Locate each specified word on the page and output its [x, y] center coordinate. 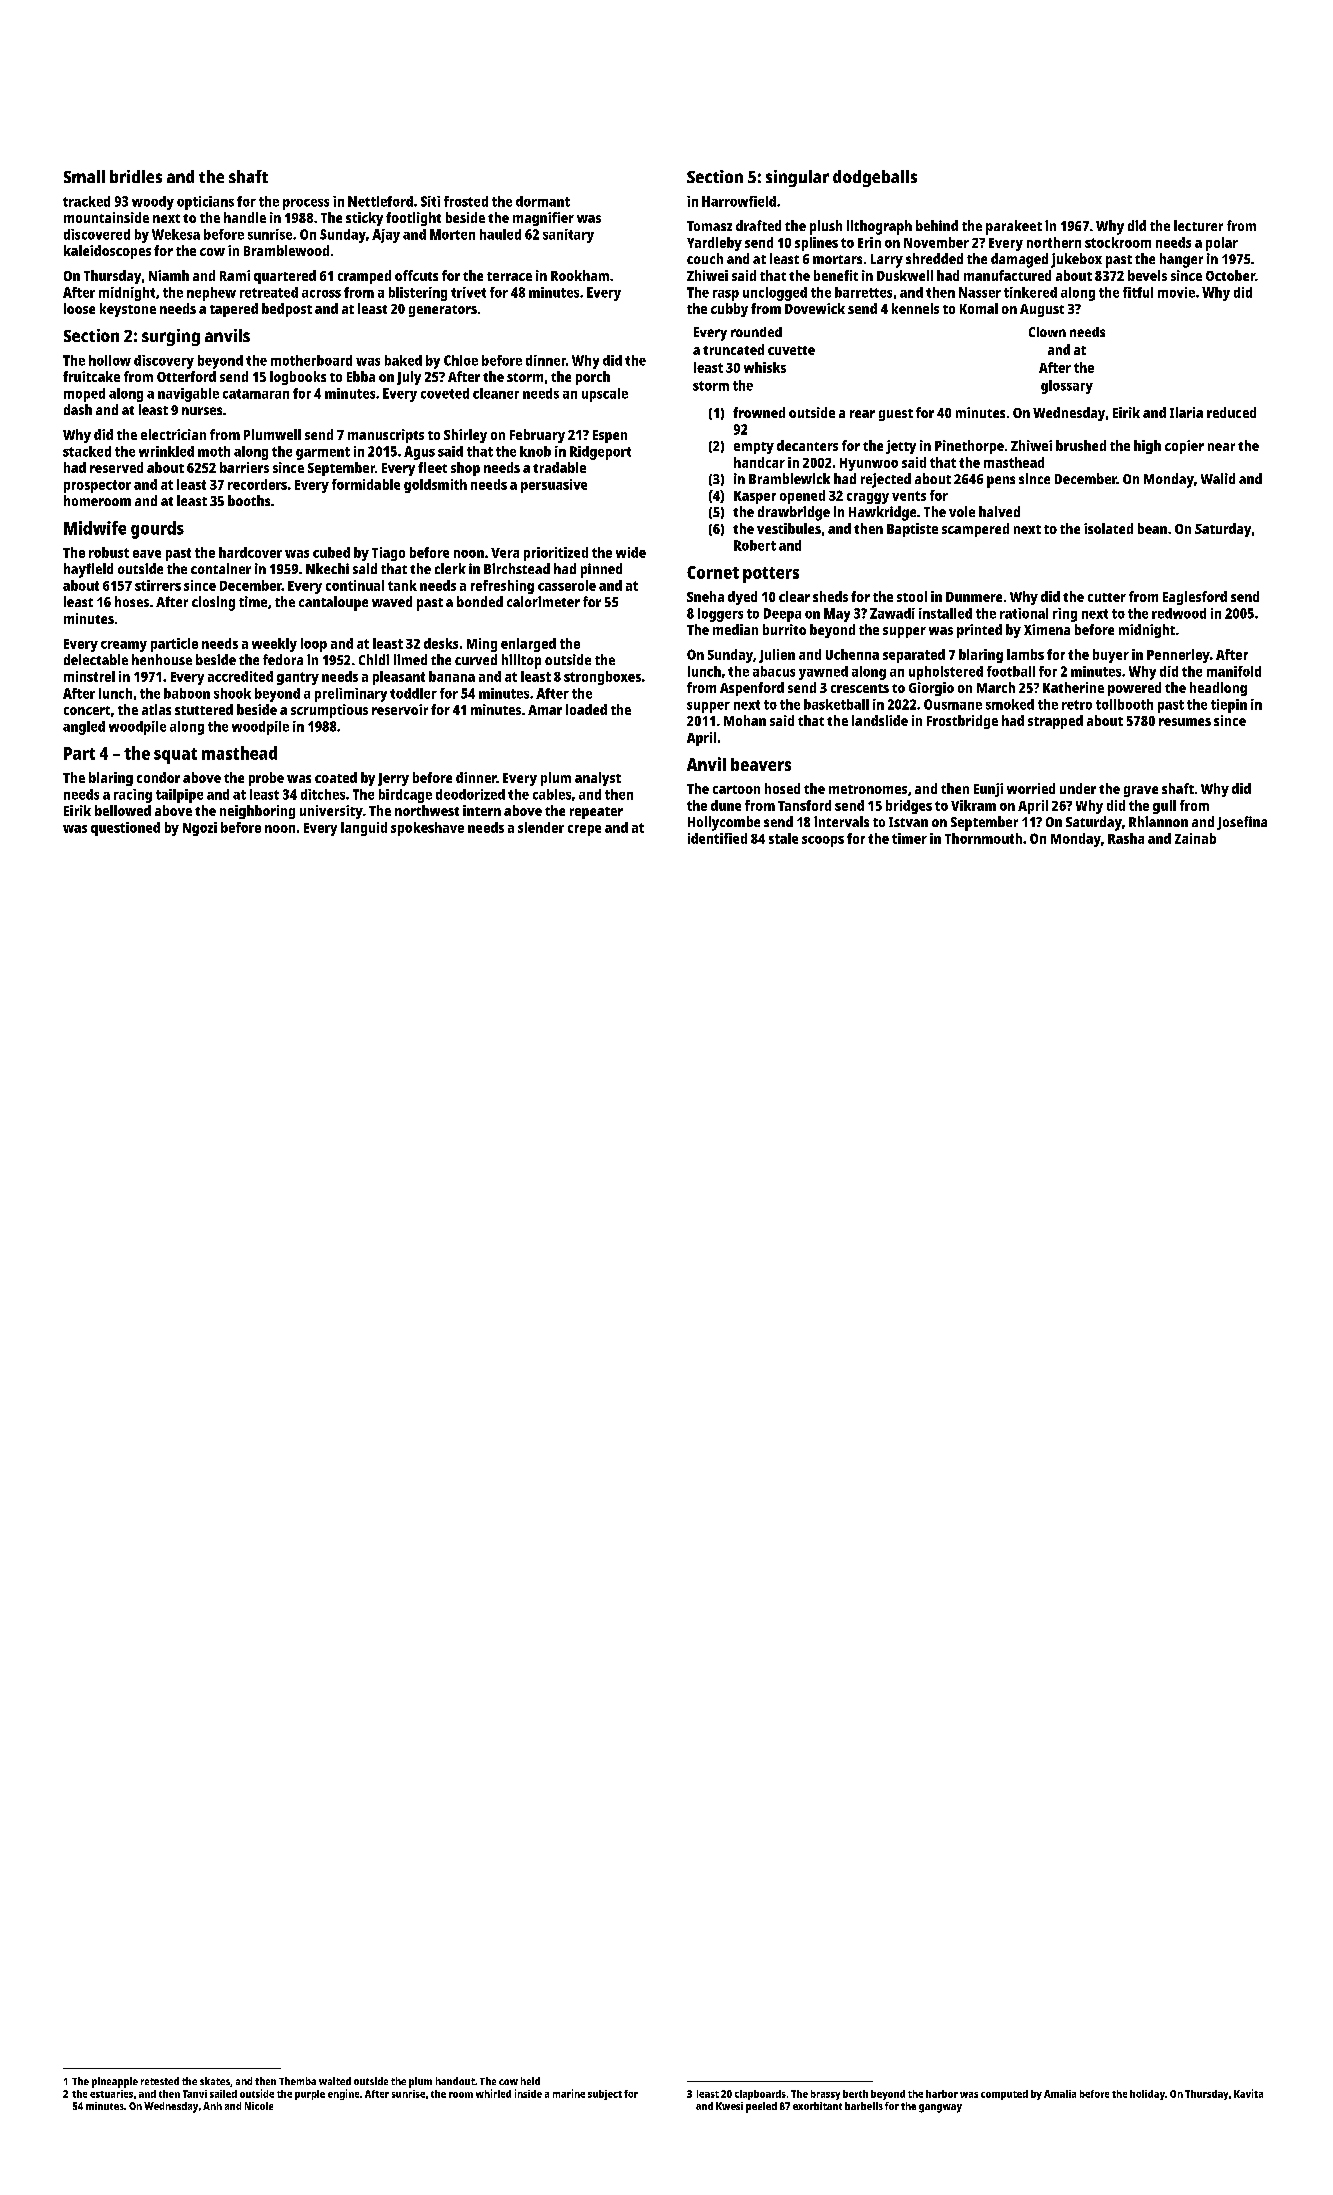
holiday [1147, 2095]
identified [717, 838]
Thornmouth [983, 838]
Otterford [186, 376]
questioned [125, 829]
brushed [1081, 445]
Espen [610, 436]
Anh [212, 2106]
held [530, 2081]
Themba [297, 2081]
